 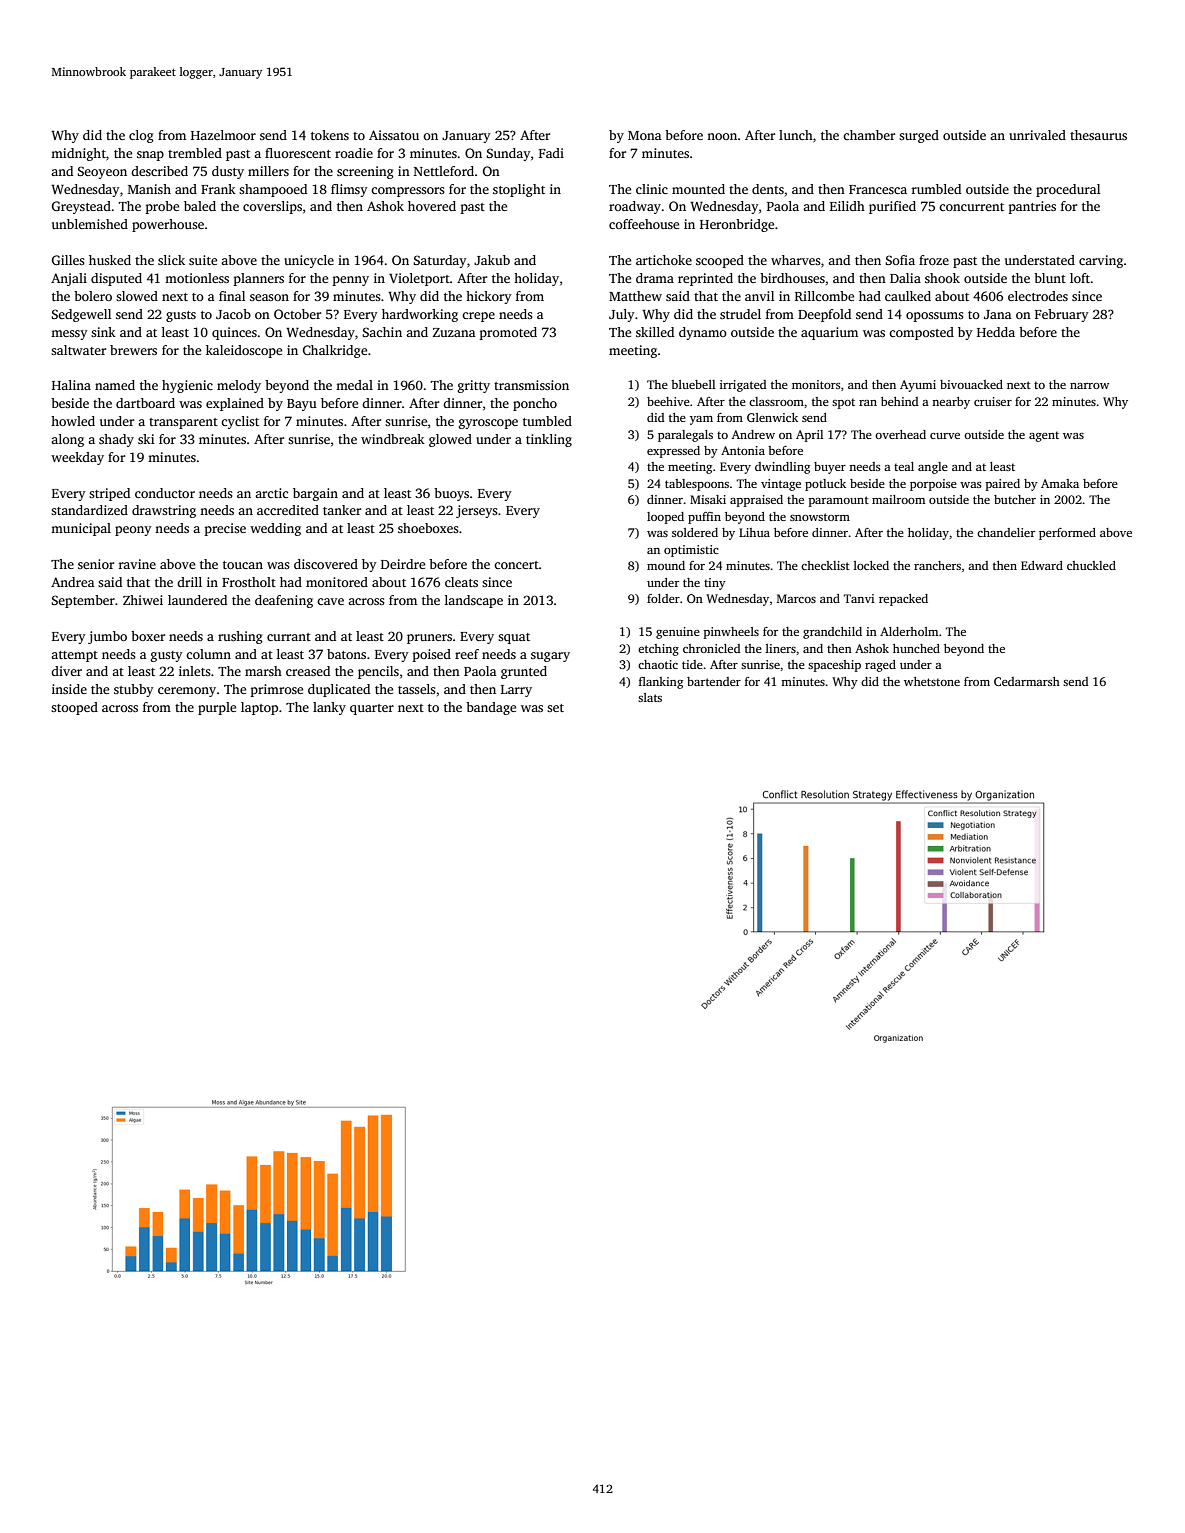 I want to click on agent, so click(x=1044, y=437).
